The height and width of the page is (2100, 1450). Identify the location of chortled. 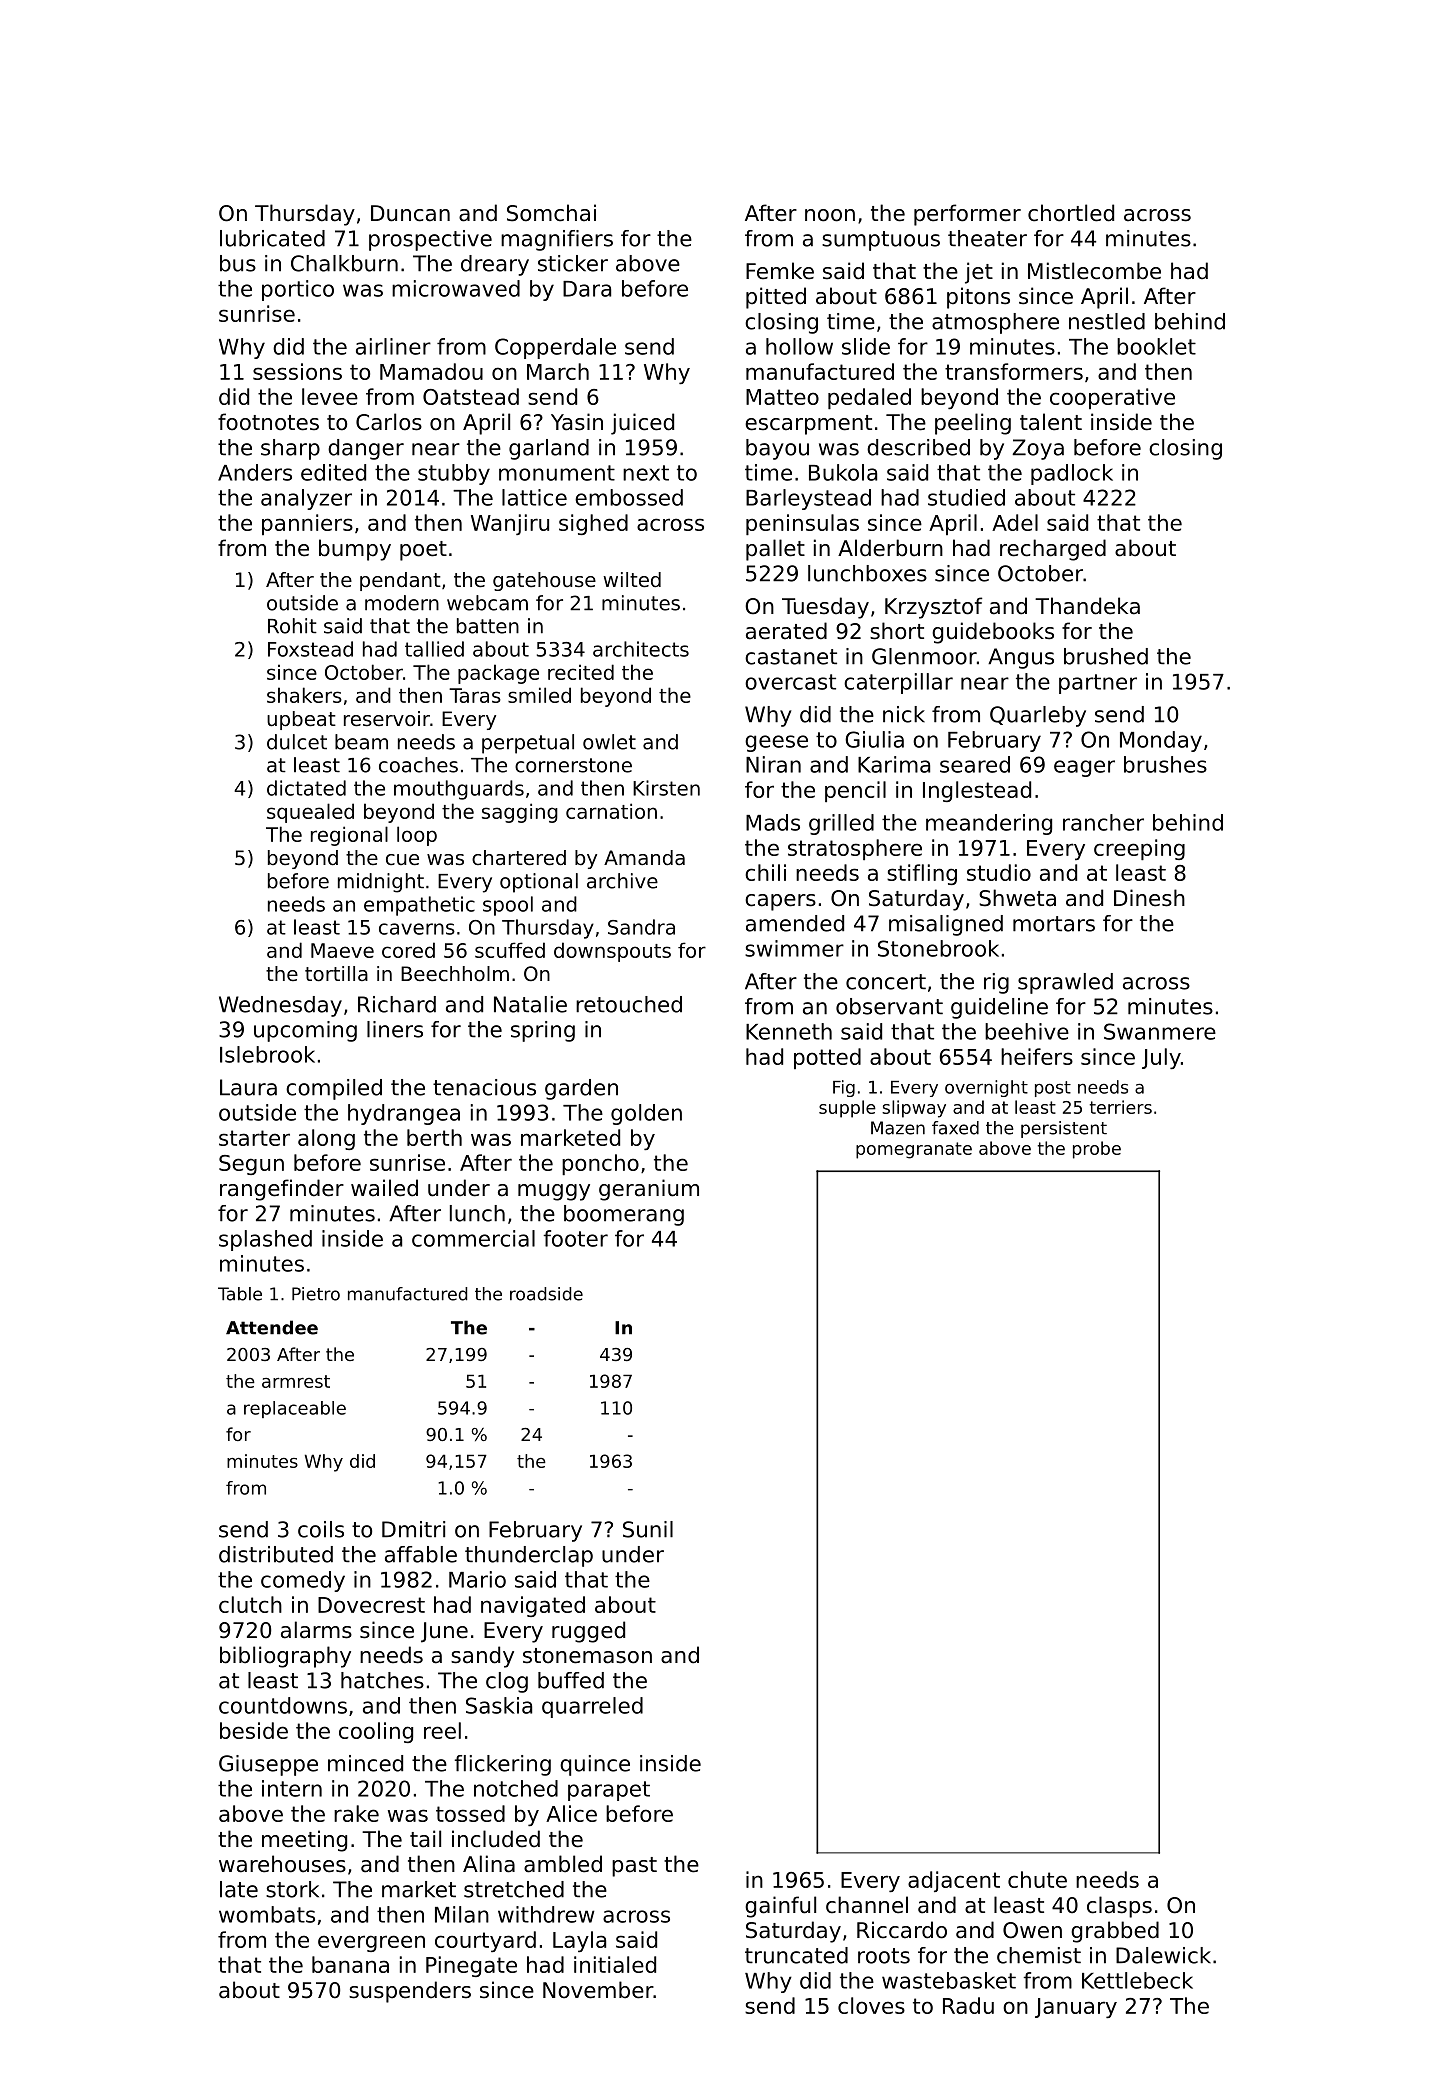
(1071, 213).
